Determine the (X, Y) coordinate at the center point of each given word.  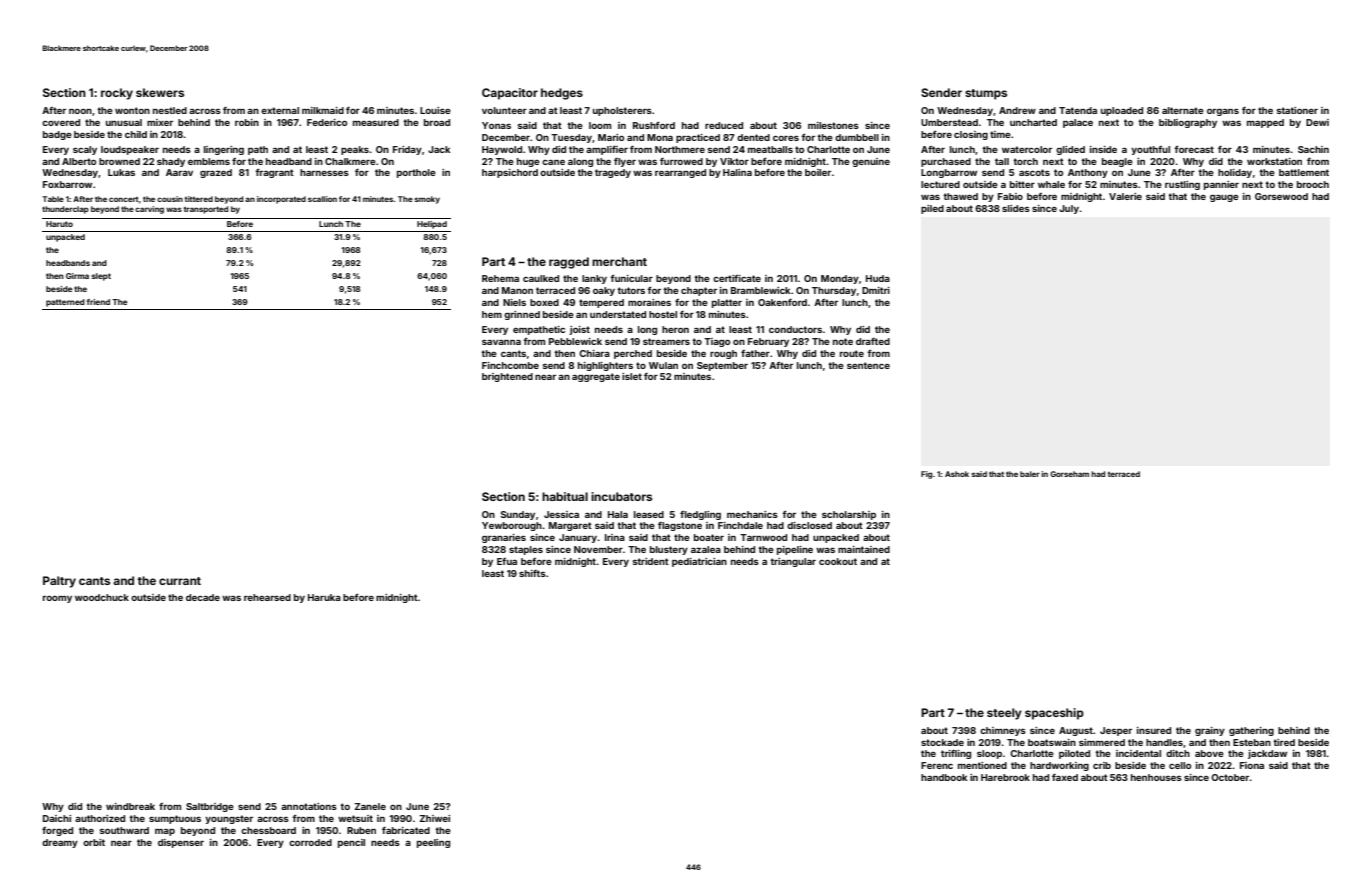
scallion (322, 199)
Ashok (957, 474)
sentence (868, 365)
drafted (873, 341)
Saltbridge (210, 807)
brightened (507, 377)
